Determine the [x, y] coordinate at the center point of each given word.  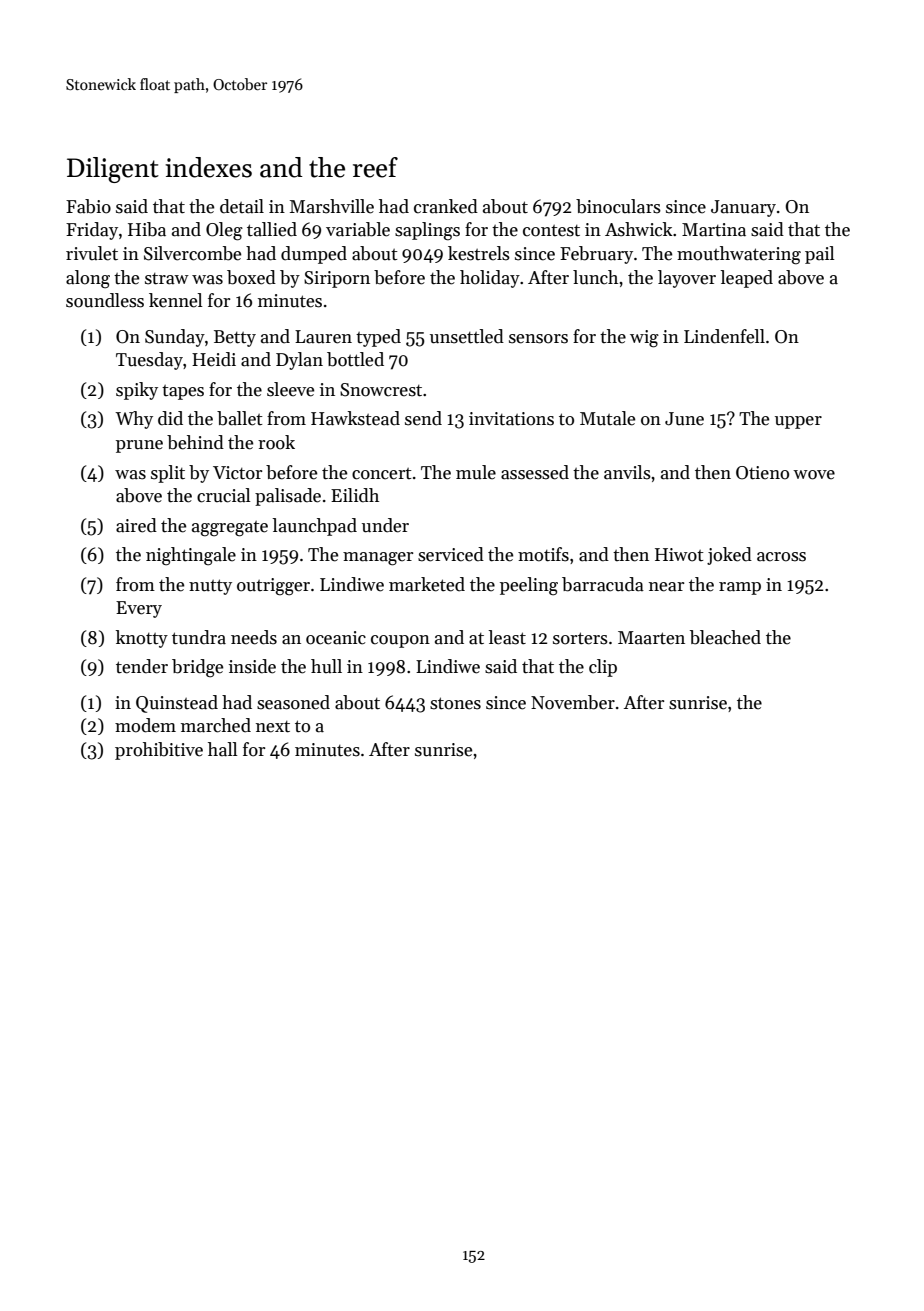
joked [729, 556]
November [573, 702]
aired [136, 525]
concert [382, 474]
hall [222, 749]
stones [455, 703]
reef [375, 167]
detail [242, 206]
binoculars [618, 206]
